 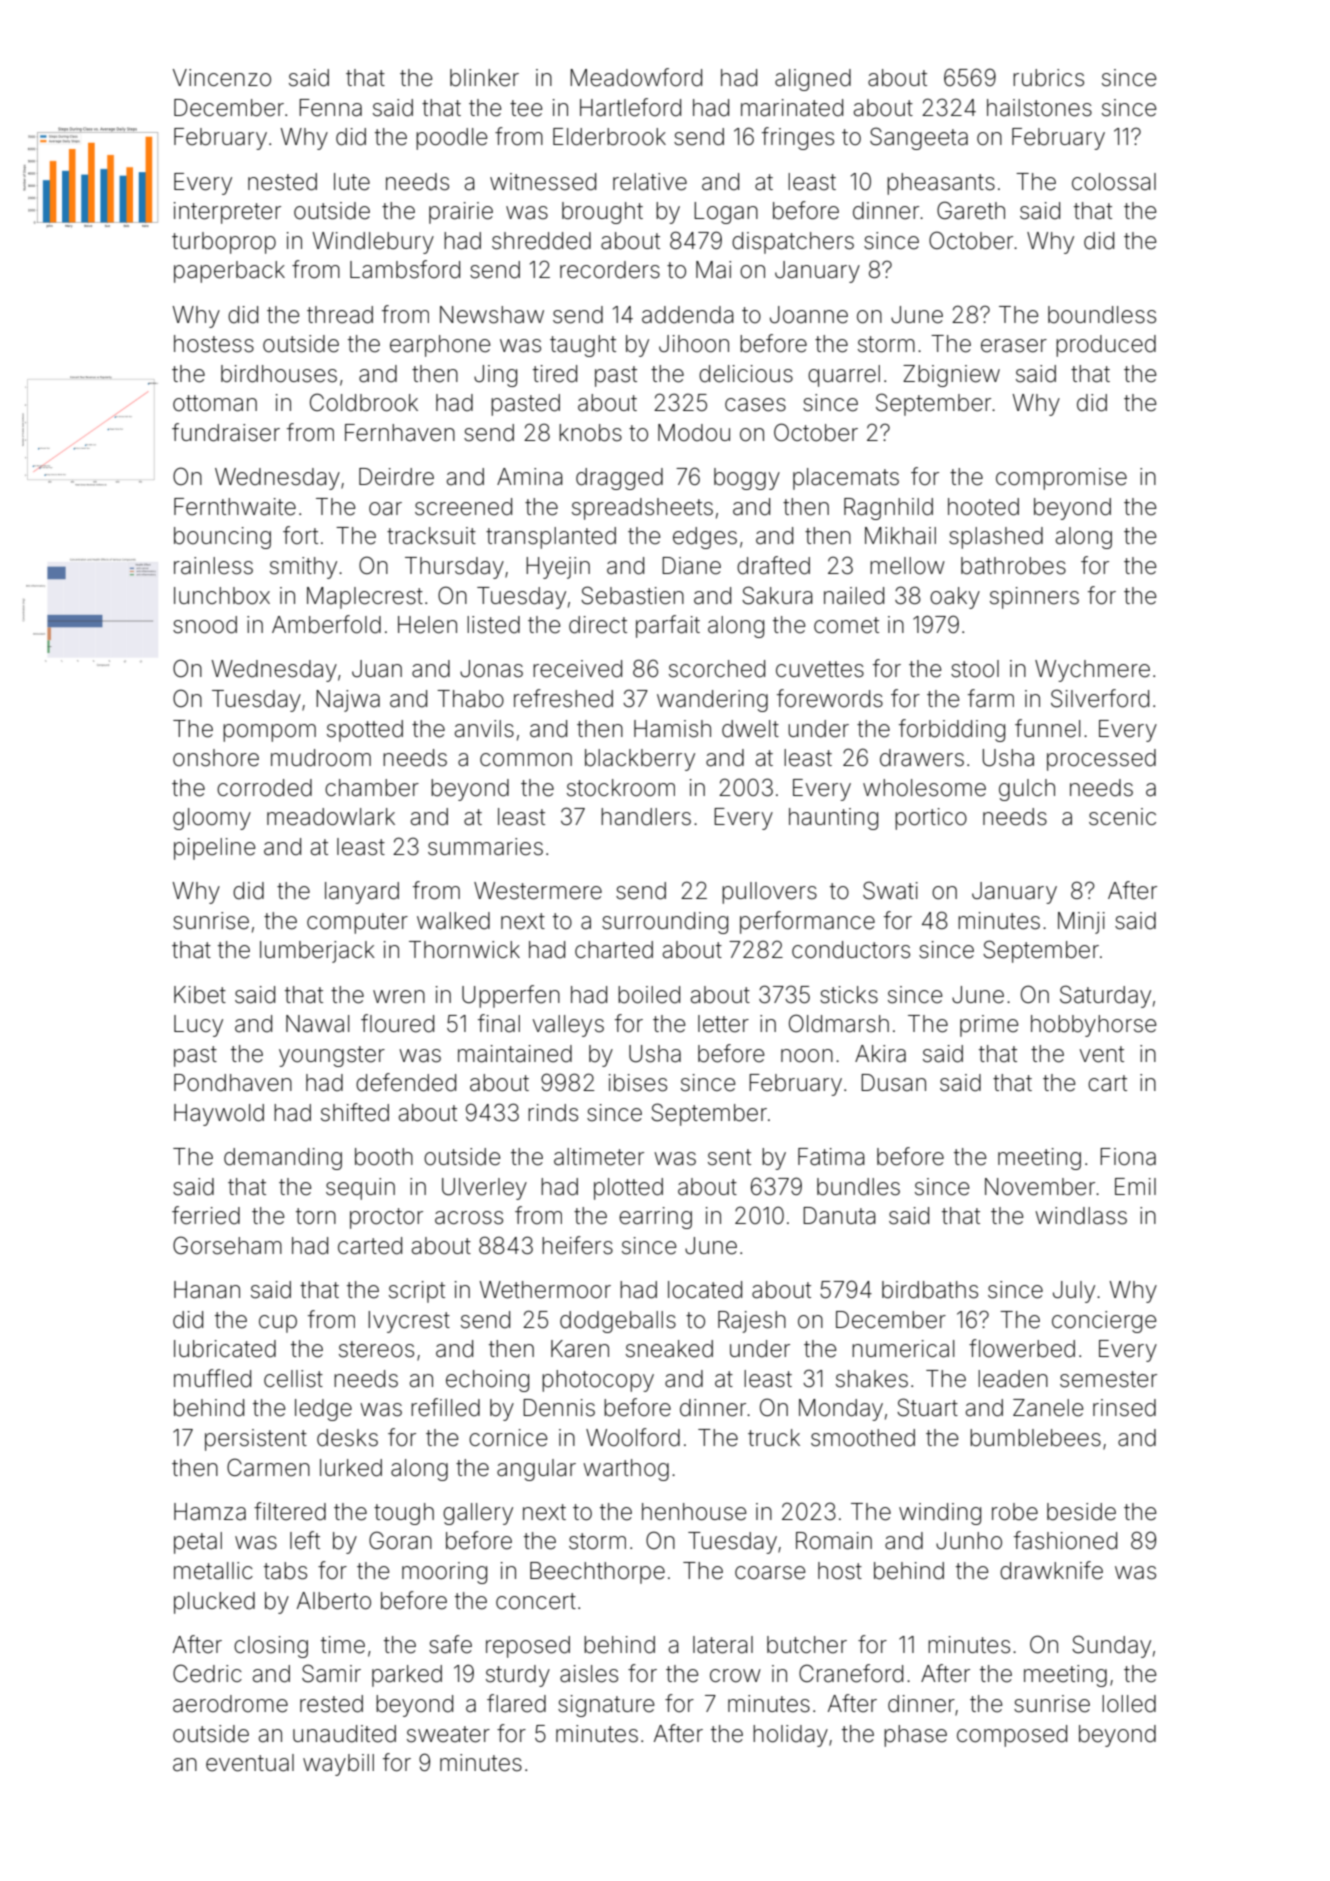 What do you see at coordinates (813, 80) in the document?
I see `aligned` at bounding box center [813, 80].
